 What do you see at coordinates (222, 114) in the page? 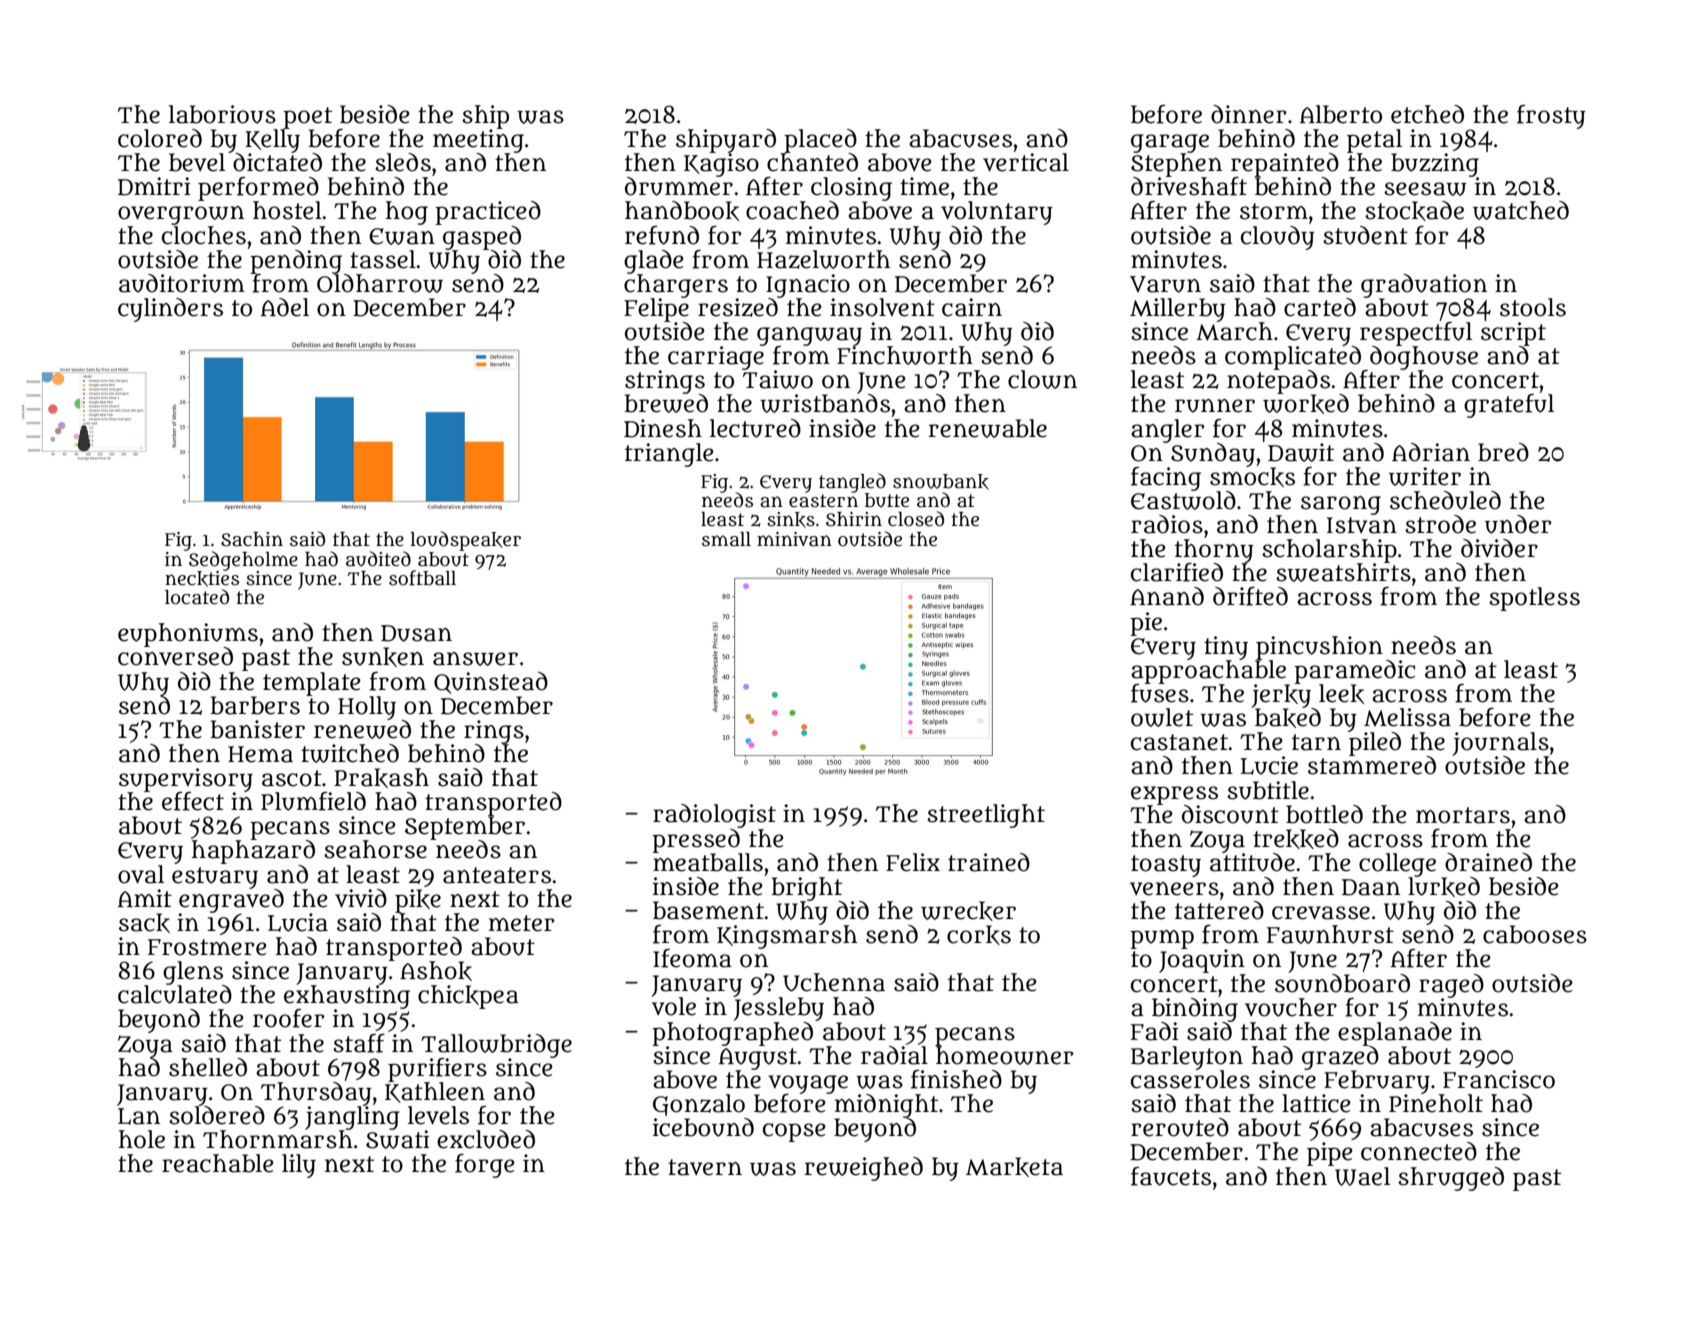
I see `laborious` at bounding box center [222, 114].
